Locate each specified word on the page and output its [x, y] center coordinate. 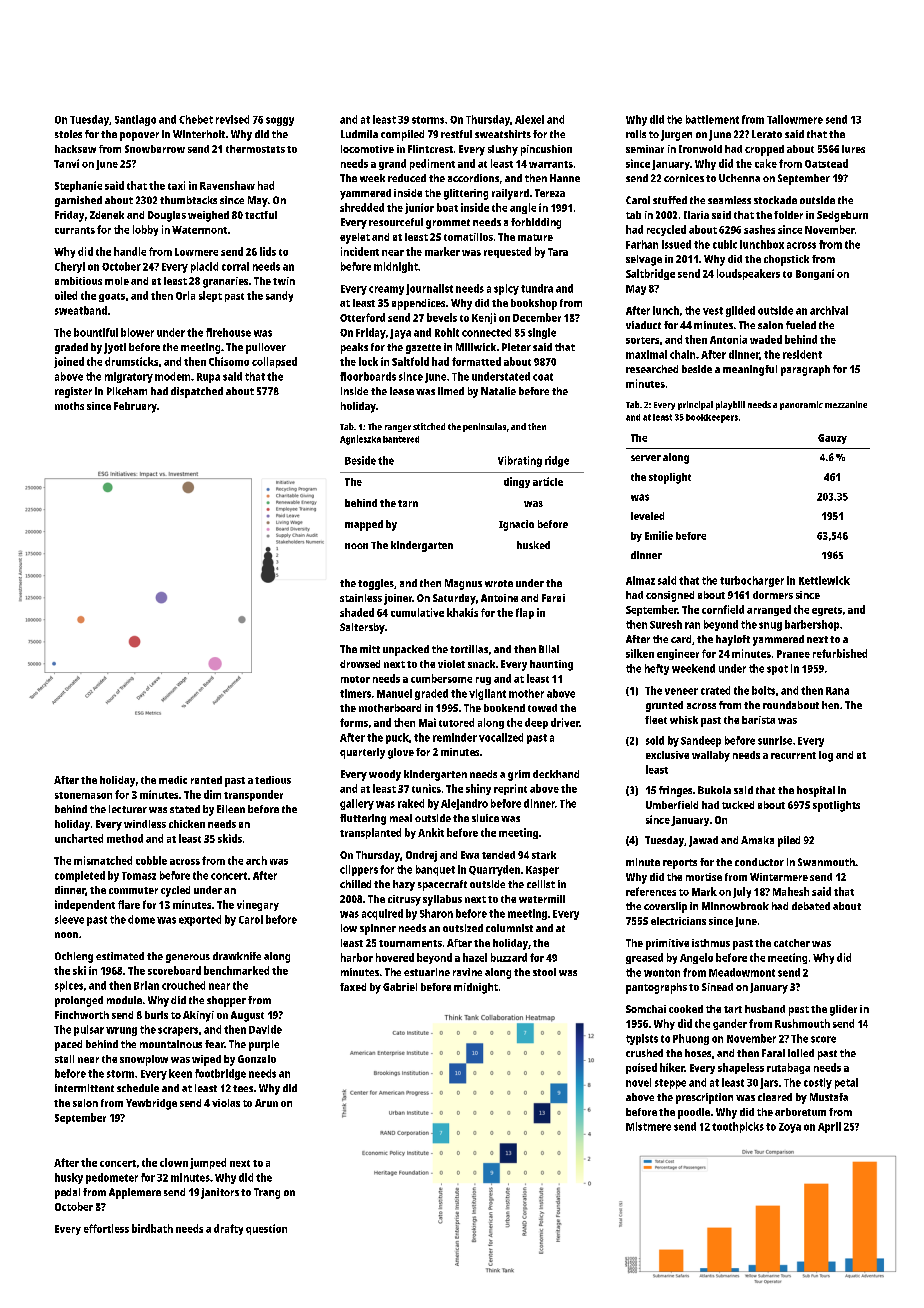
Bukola [714, 790]
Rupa [208, 378]
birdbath [152, 1228]
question [266, 1229]
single [542, 333]
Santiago [135, 120]
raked [411, 803]
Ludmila [359, 134]
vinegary [258, 905]
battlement [712, 119]
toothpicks [738, 1127]
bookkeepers [712, 418]
